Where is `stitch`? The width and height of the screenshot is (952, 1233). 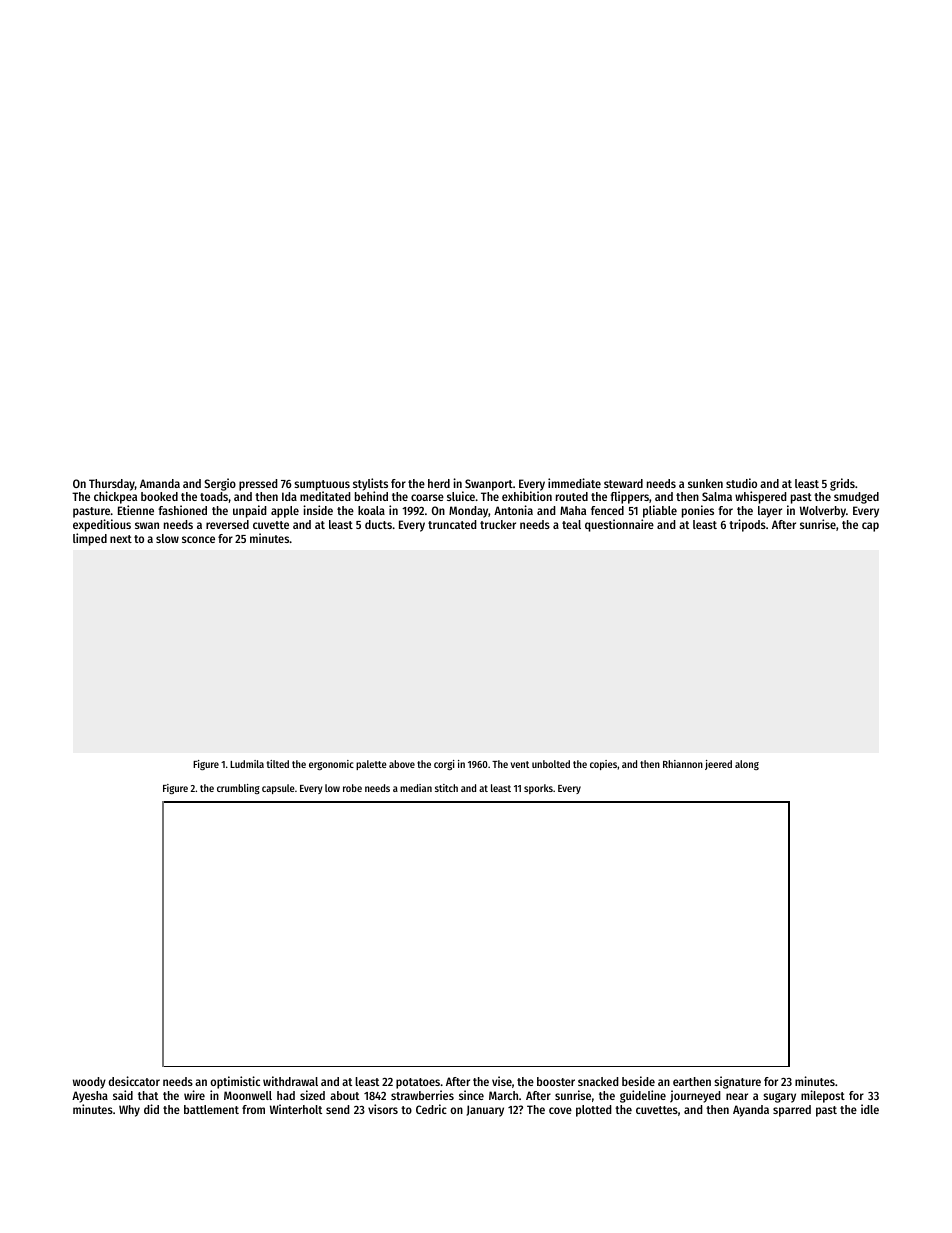
stitch is located at coordinates (446, 788).
